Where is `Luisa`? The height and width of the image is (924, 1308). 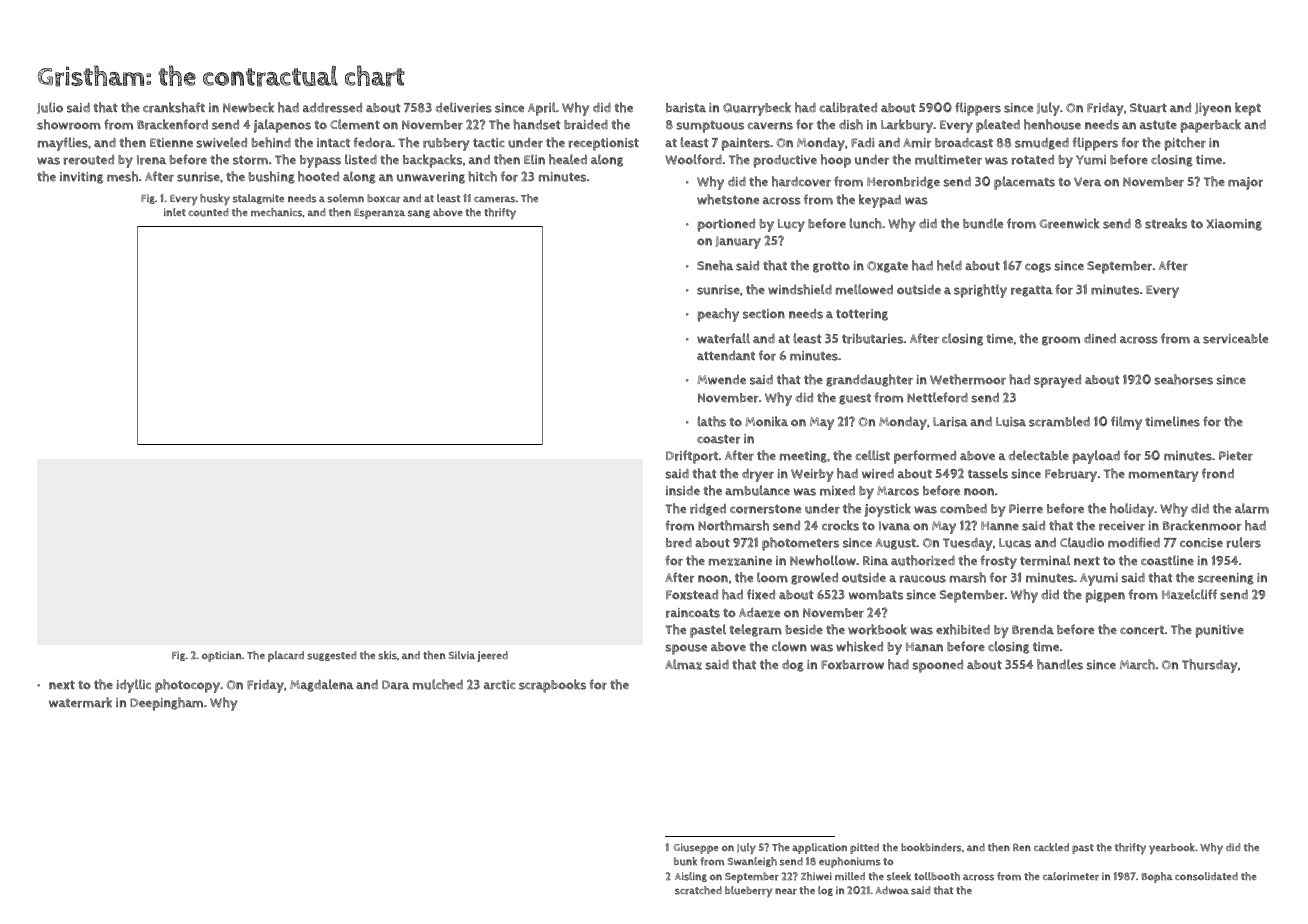 Luisa is located at coordinates (1011, 422).
